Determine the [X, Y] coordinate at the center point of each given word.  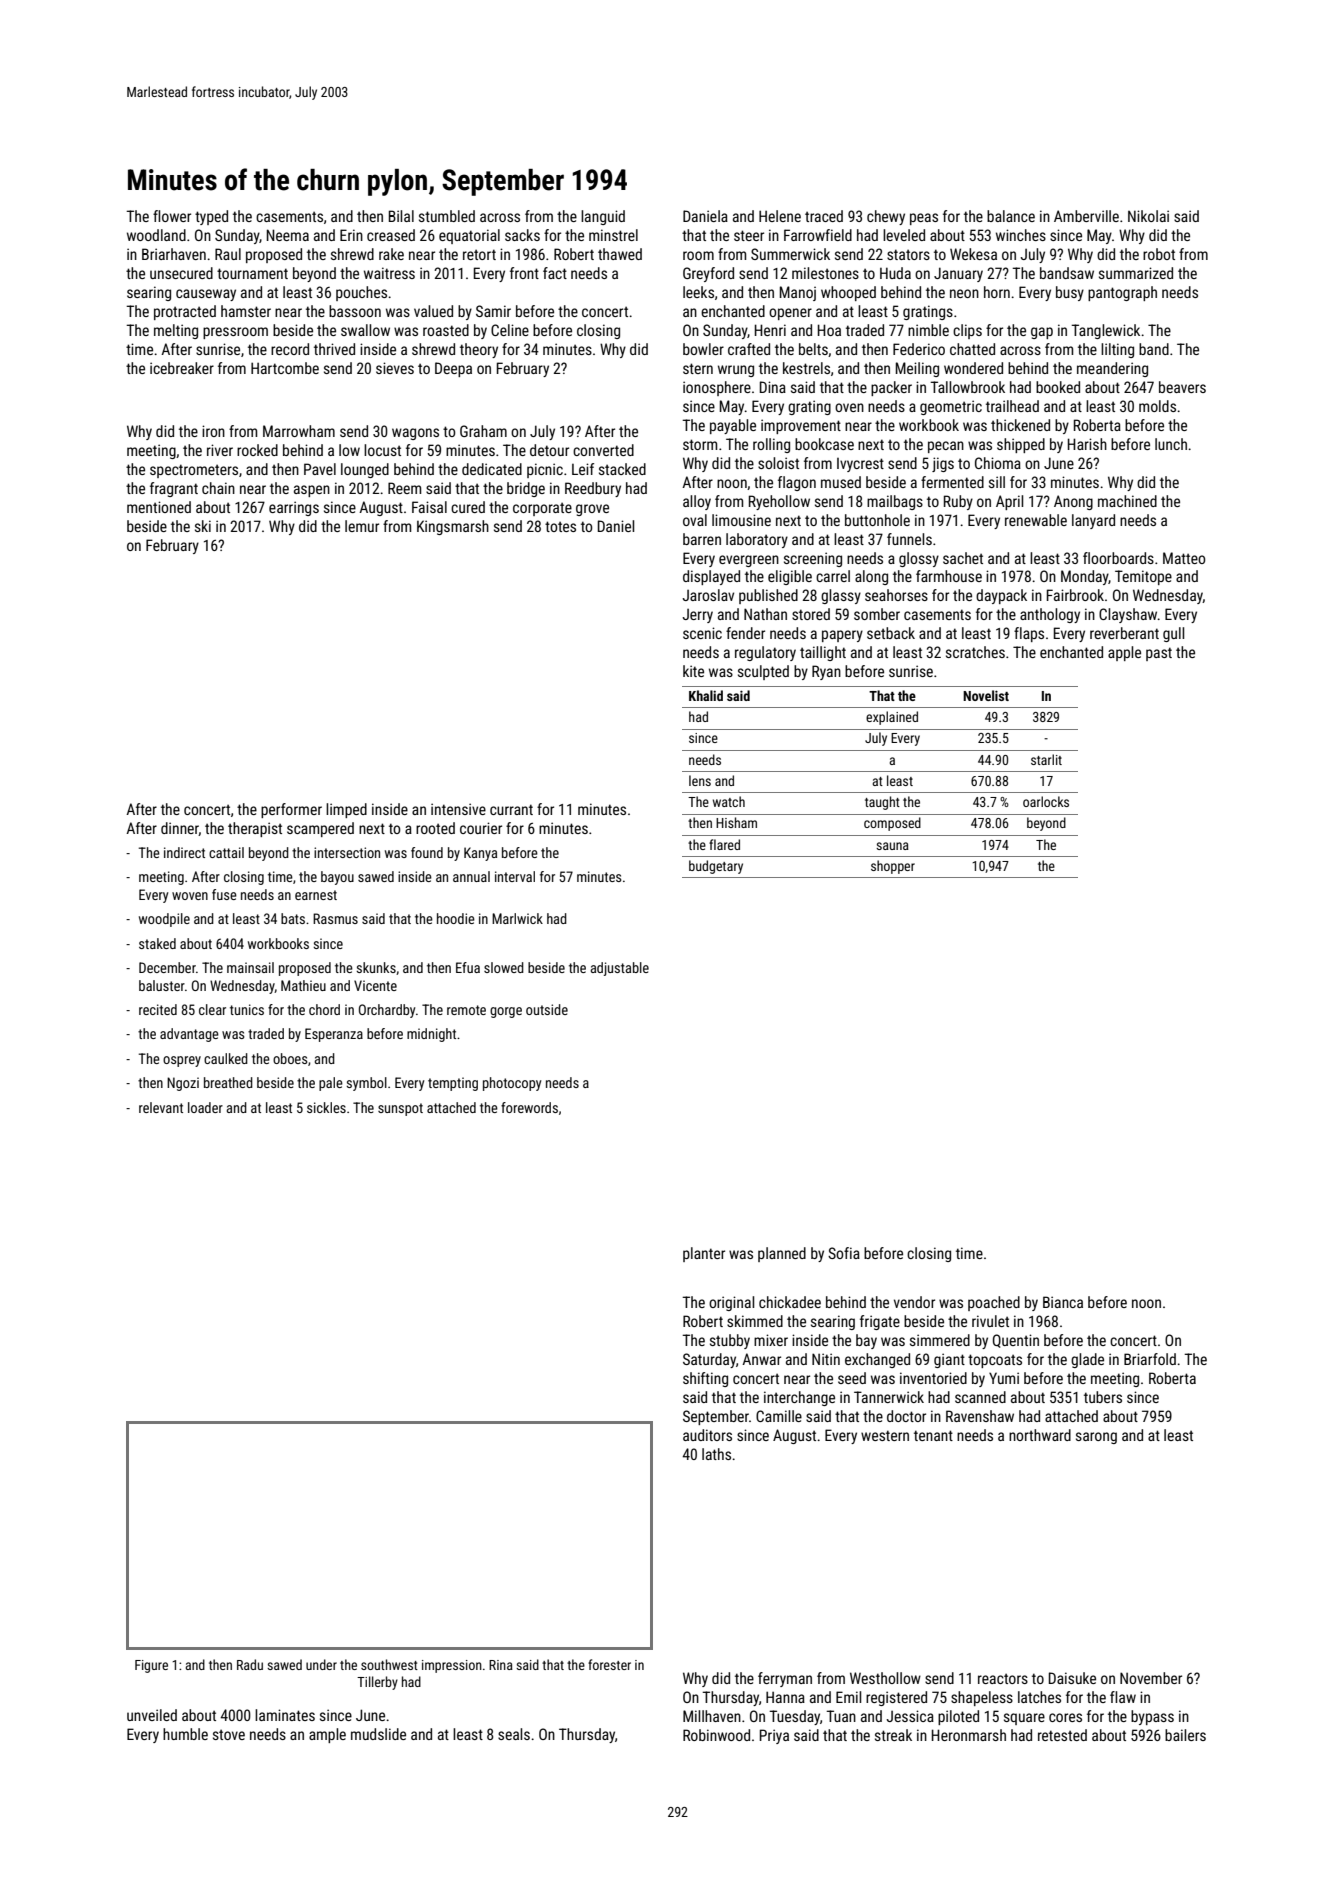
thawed [620, 254]
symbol [366, 1084]
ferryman [785, 1679]
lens [700, 780]
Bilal [401, 216]
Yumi [1004, 1378]
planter [704, 1254]
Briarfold [1150, 1359]
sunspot [400, 1109]
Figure [151, 1666]
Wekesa [973, 254]
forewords [529, 1107]
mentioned [159, 507]
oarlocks [1046, 801]
